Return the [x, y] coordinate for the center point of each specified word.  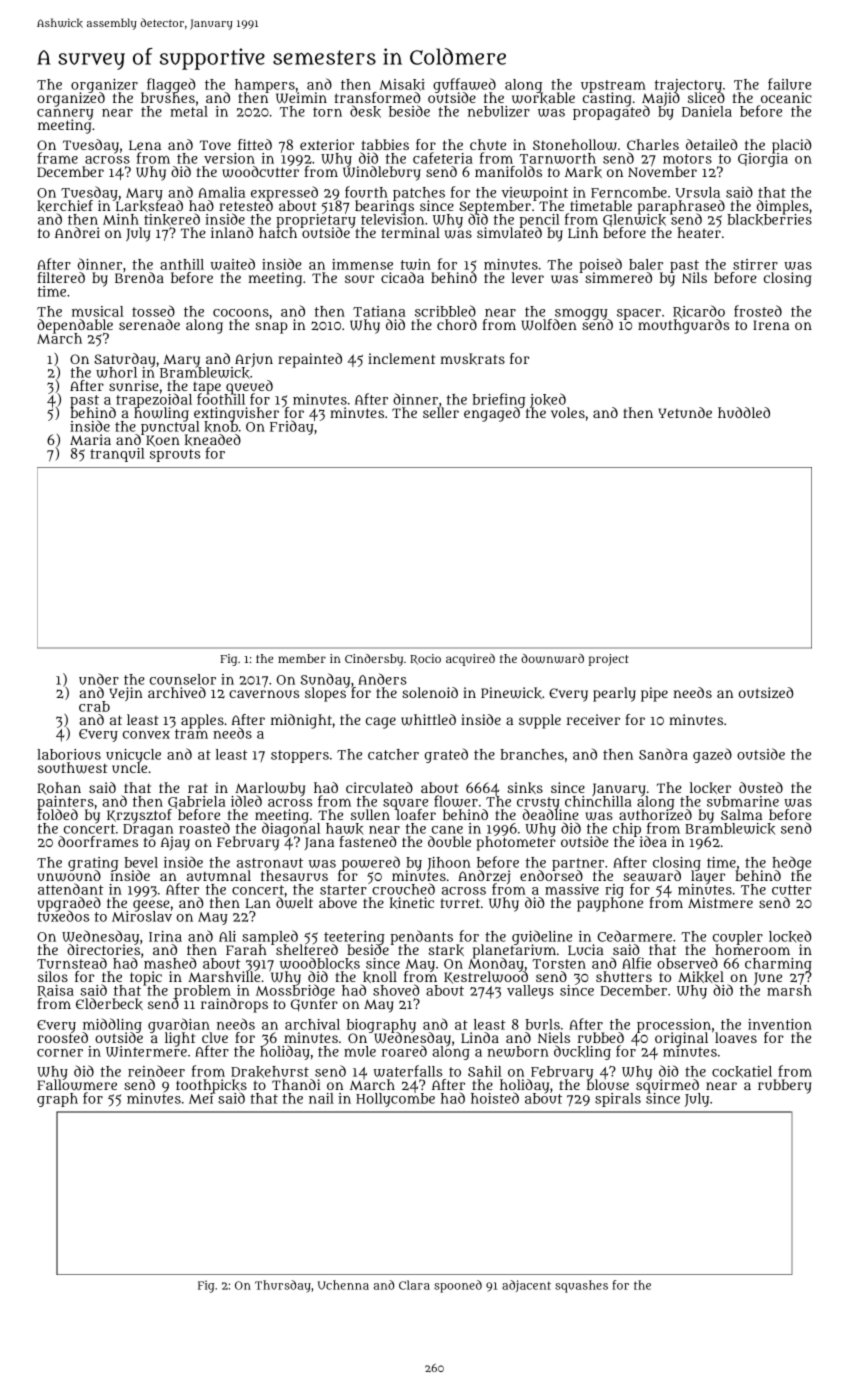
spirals [618, 1100]
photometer [516, 844]
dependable [75, 326]
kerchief [65, 206]
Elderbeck [109, 1004]
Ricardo [699, 311]
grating [93, 864]
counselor [183, 679]
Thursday [283, 1286]
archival [312, 1024]
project [609, 660]
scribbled [445, 311]
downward [552, 658]
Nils [694, 277]
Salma [741, 814]
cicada [402, 277]
